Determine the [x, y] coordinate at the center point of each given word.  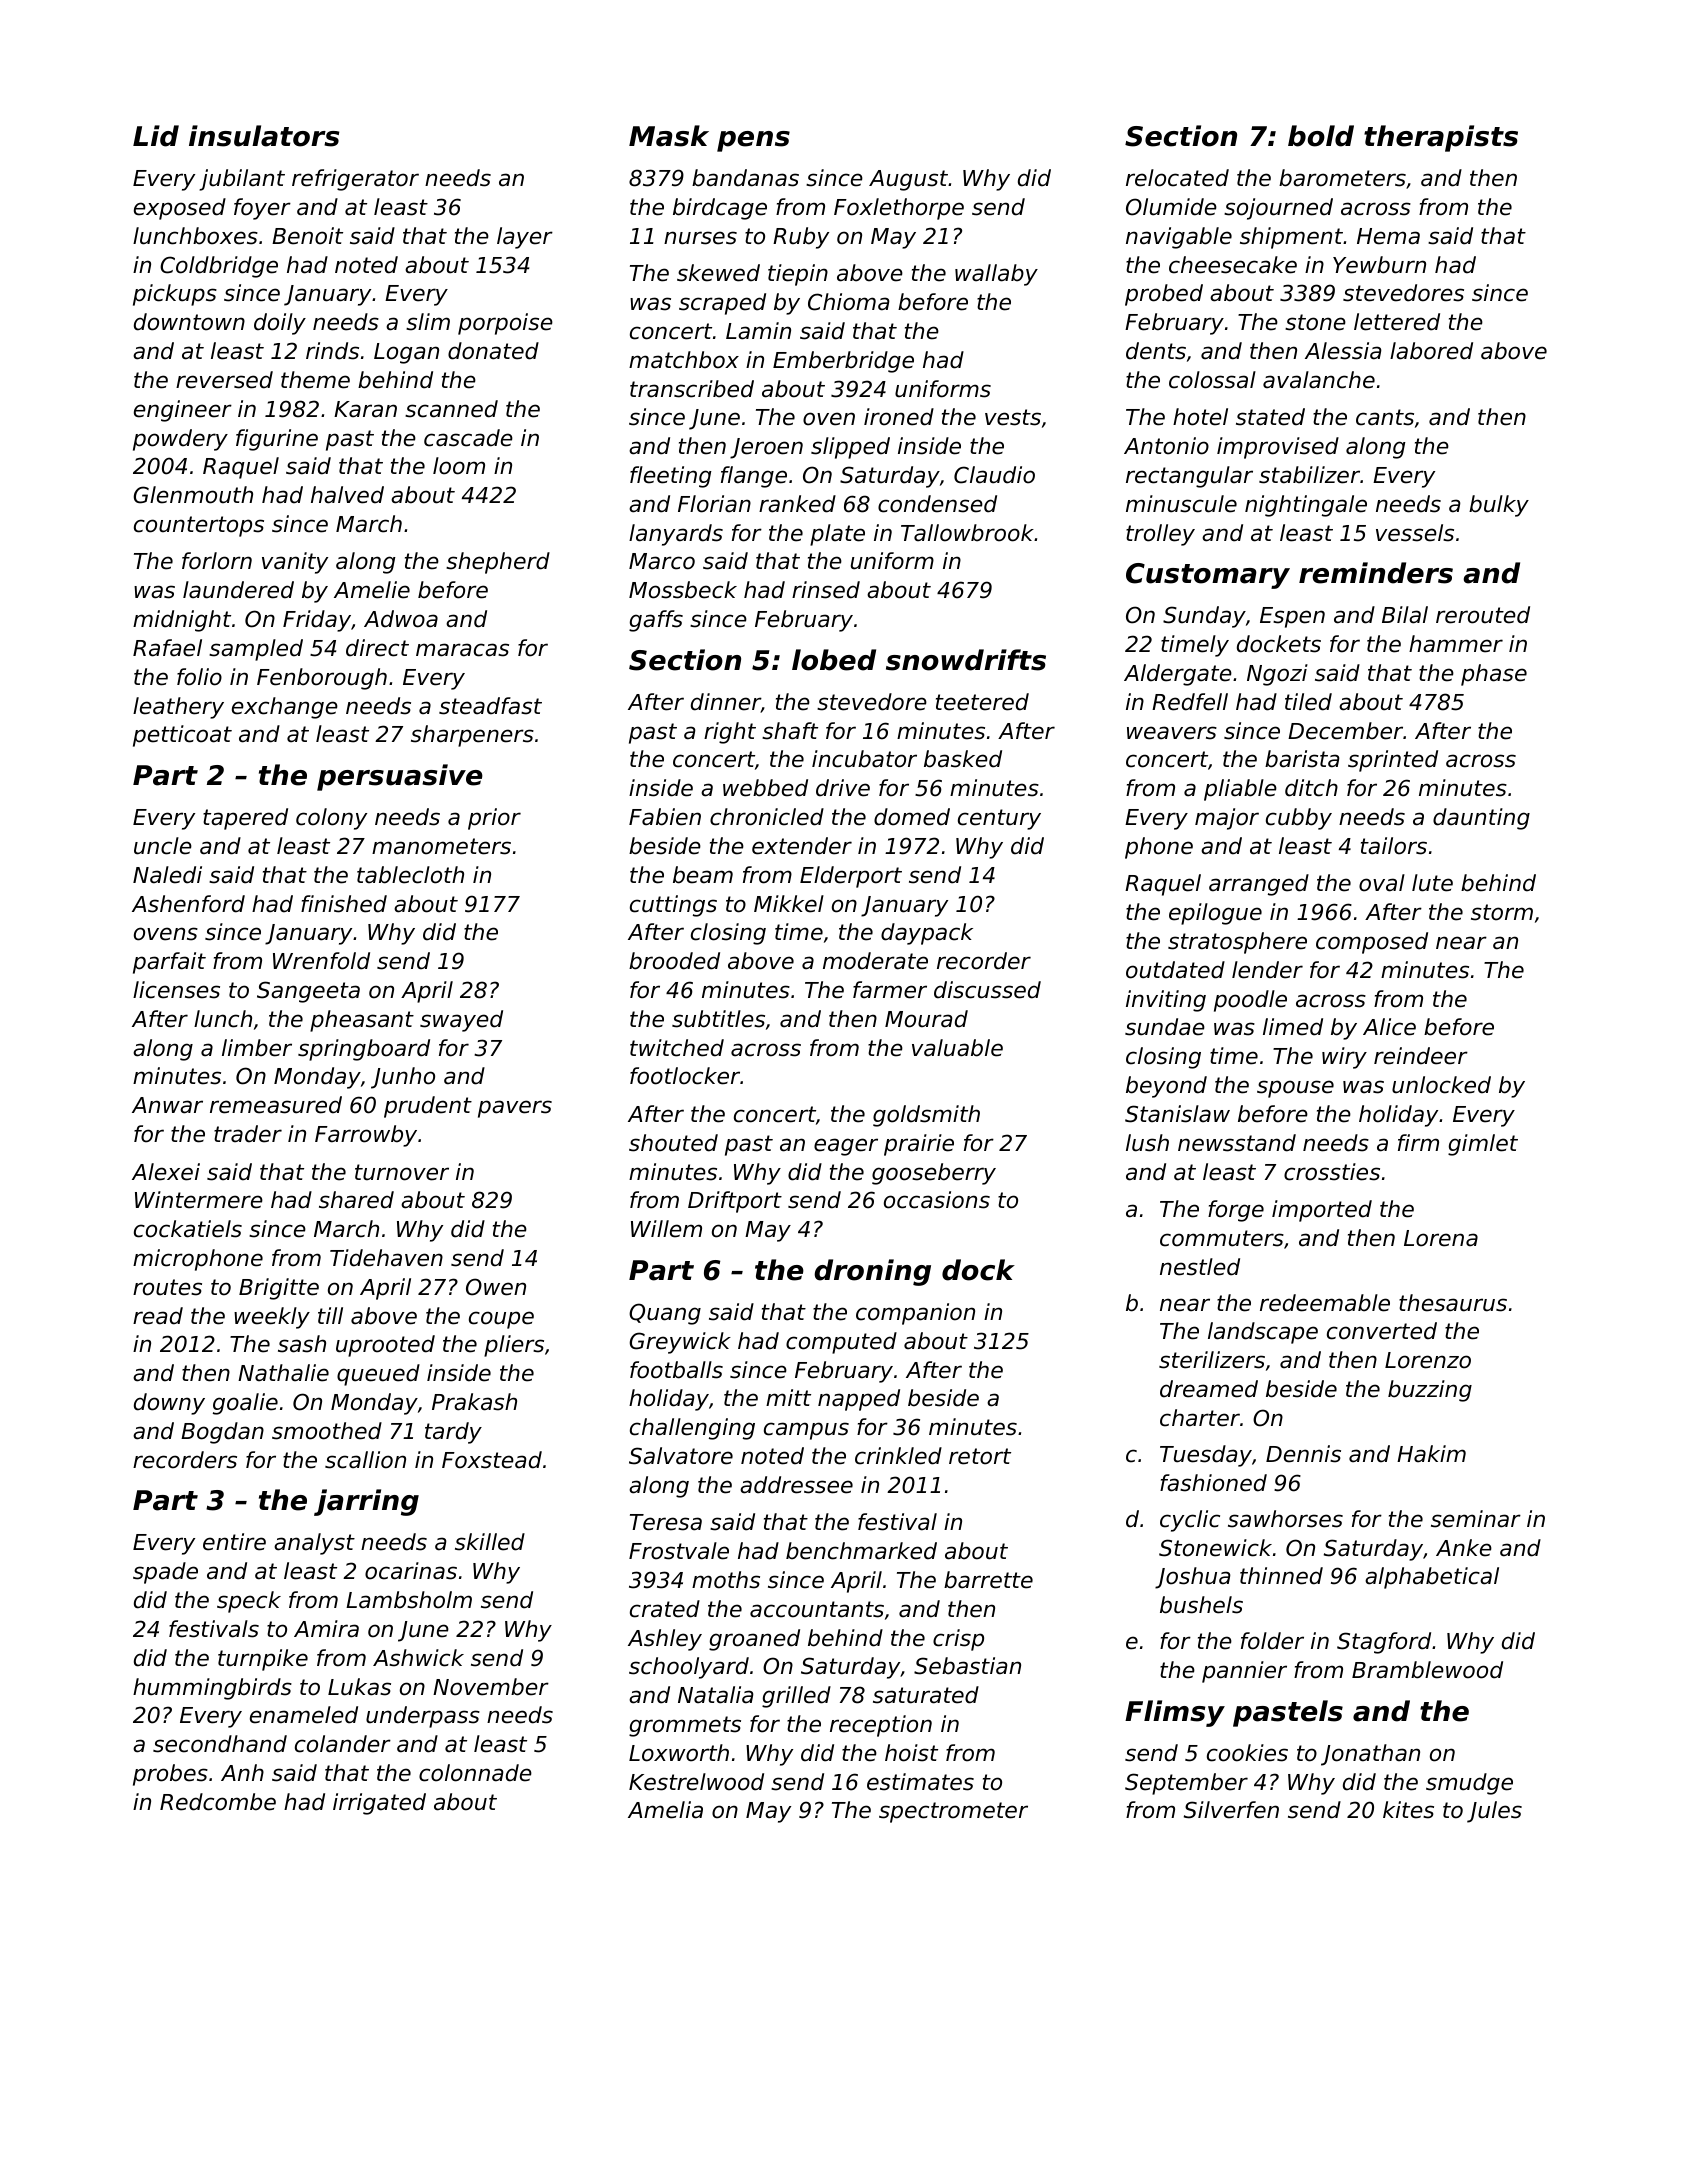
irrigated [379, 1804]
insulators [264, 136]
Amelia [665, 1810]
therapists [1441, 138]
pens [753, 141]
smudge [1469, 1784]
